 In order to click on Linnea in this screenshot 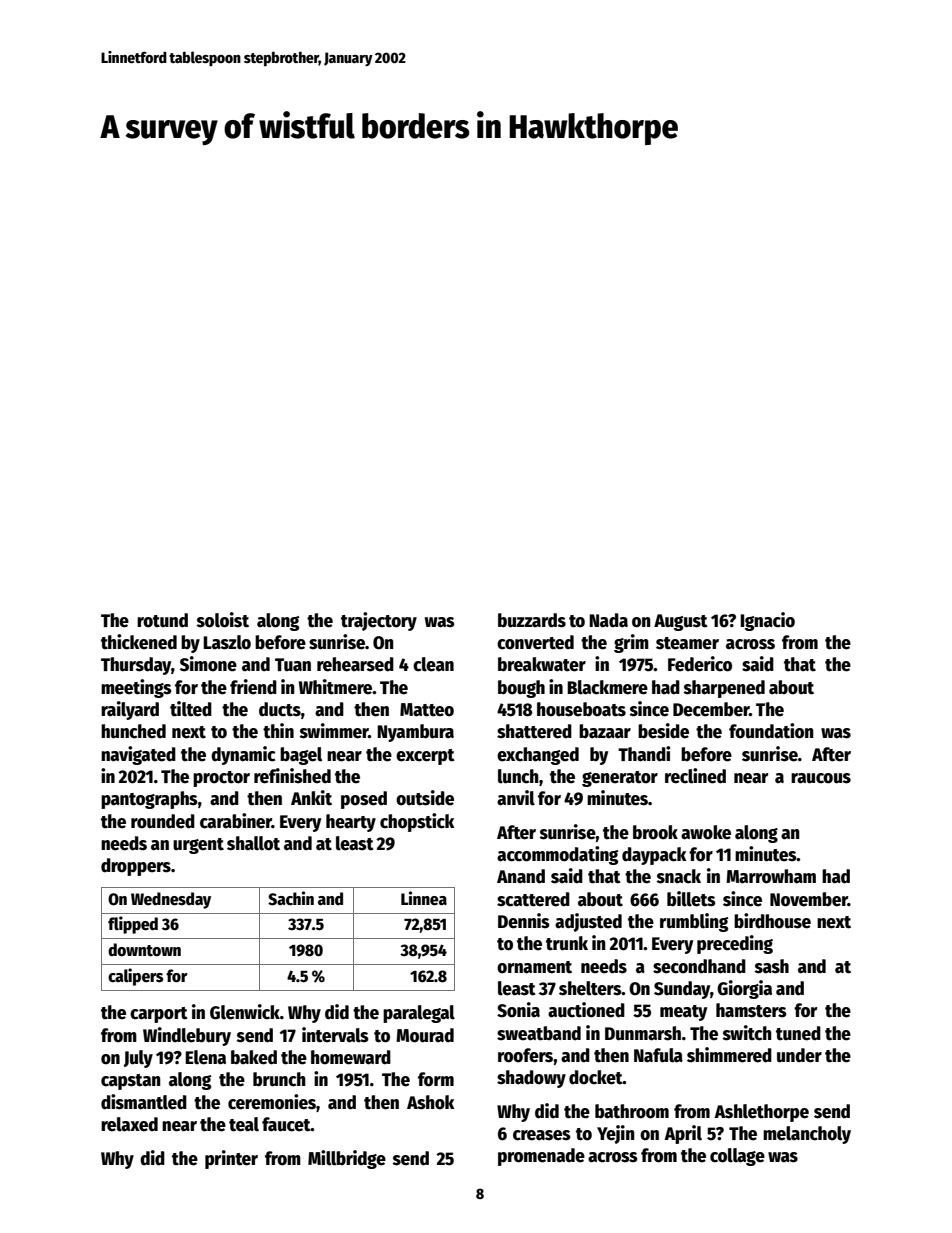, I will do `click(424, 898)`.
